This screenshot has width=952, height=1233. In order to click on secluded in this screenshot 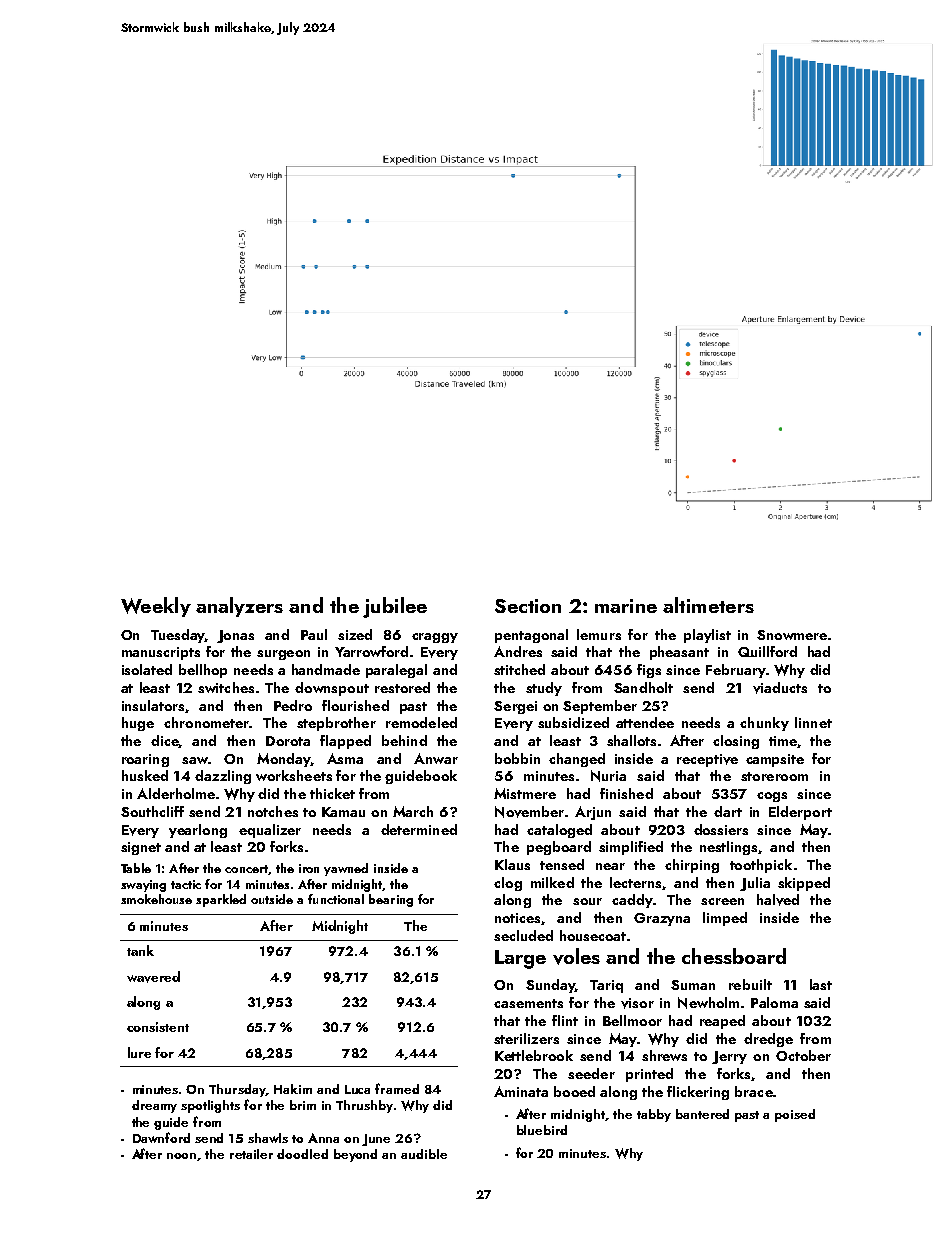, I will do `click(523, 935)`.
